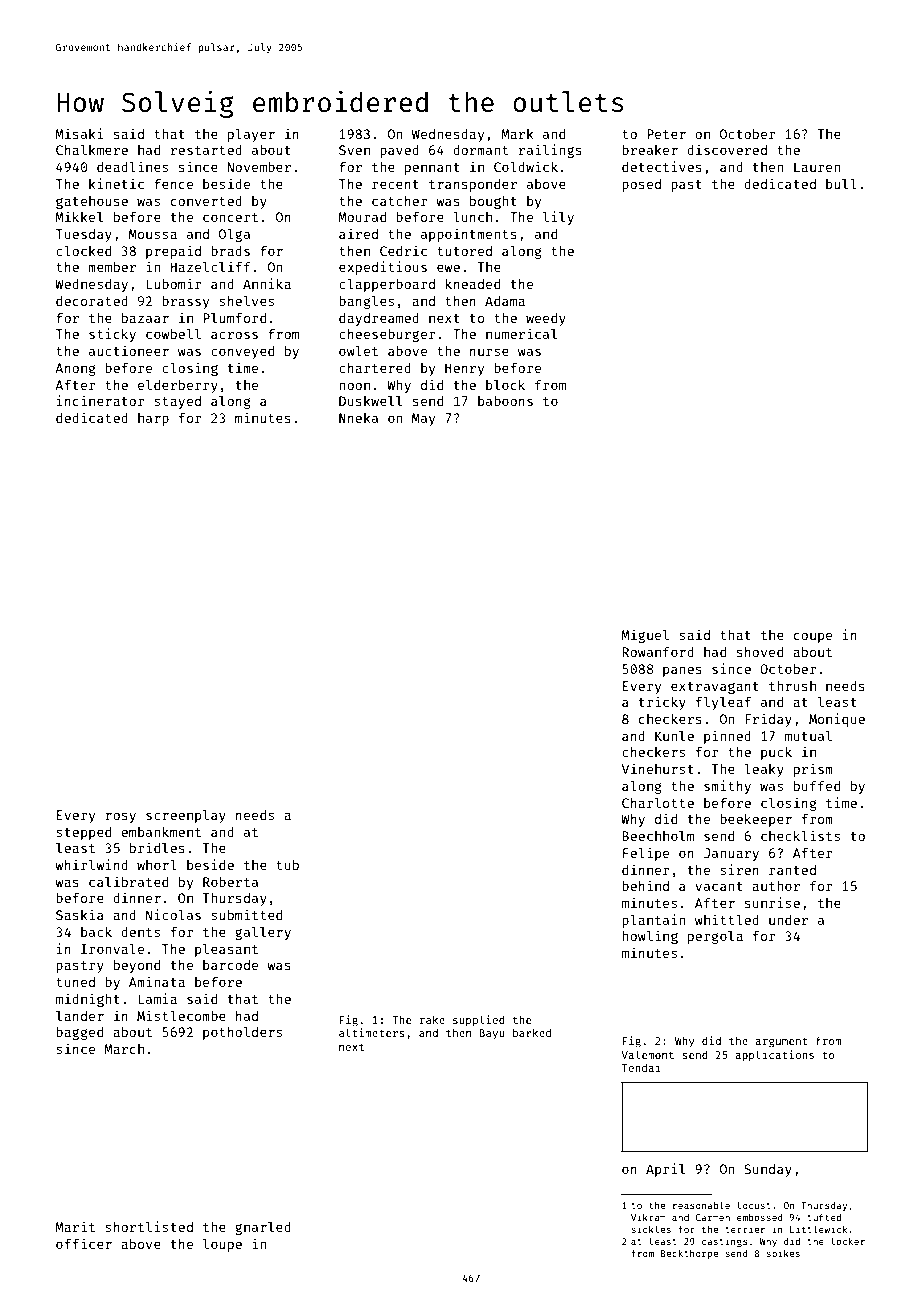 The image size is (924, 1308). What do you see at coordinates (432, 169) in the screenshot?
I see `pennant` at bounding box center [432, 169].
